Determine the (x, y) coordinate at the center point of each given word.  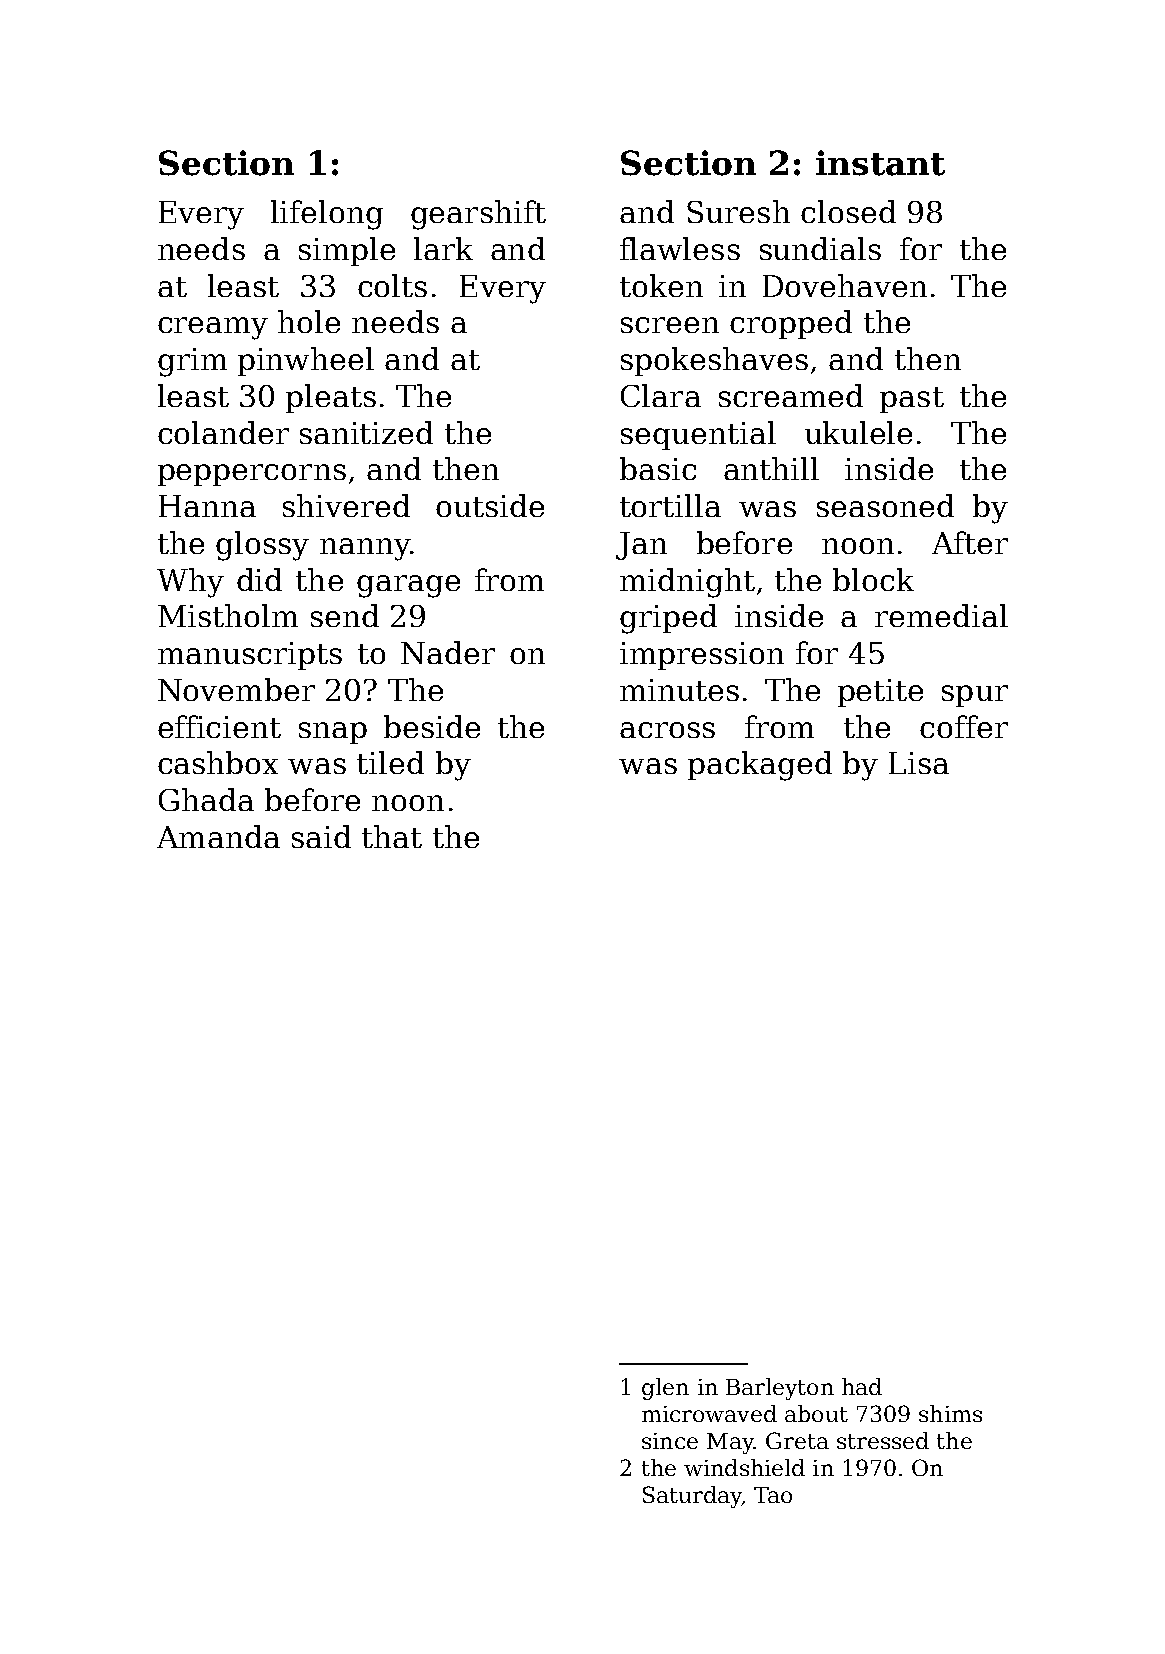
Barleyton (780, 1389)
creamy (213, 328)
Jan (641, 546)
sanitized (366, 432)
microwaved (709, 1413)
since (670, 1441)
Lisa (919, 763)
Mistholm (228, 615)
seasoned (885, 505)
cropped (791, 324)
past (912, 400)
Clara (661, 395)
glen (665, 1389)
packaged (760, 766)
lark (443, 248)
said (321, 836)
